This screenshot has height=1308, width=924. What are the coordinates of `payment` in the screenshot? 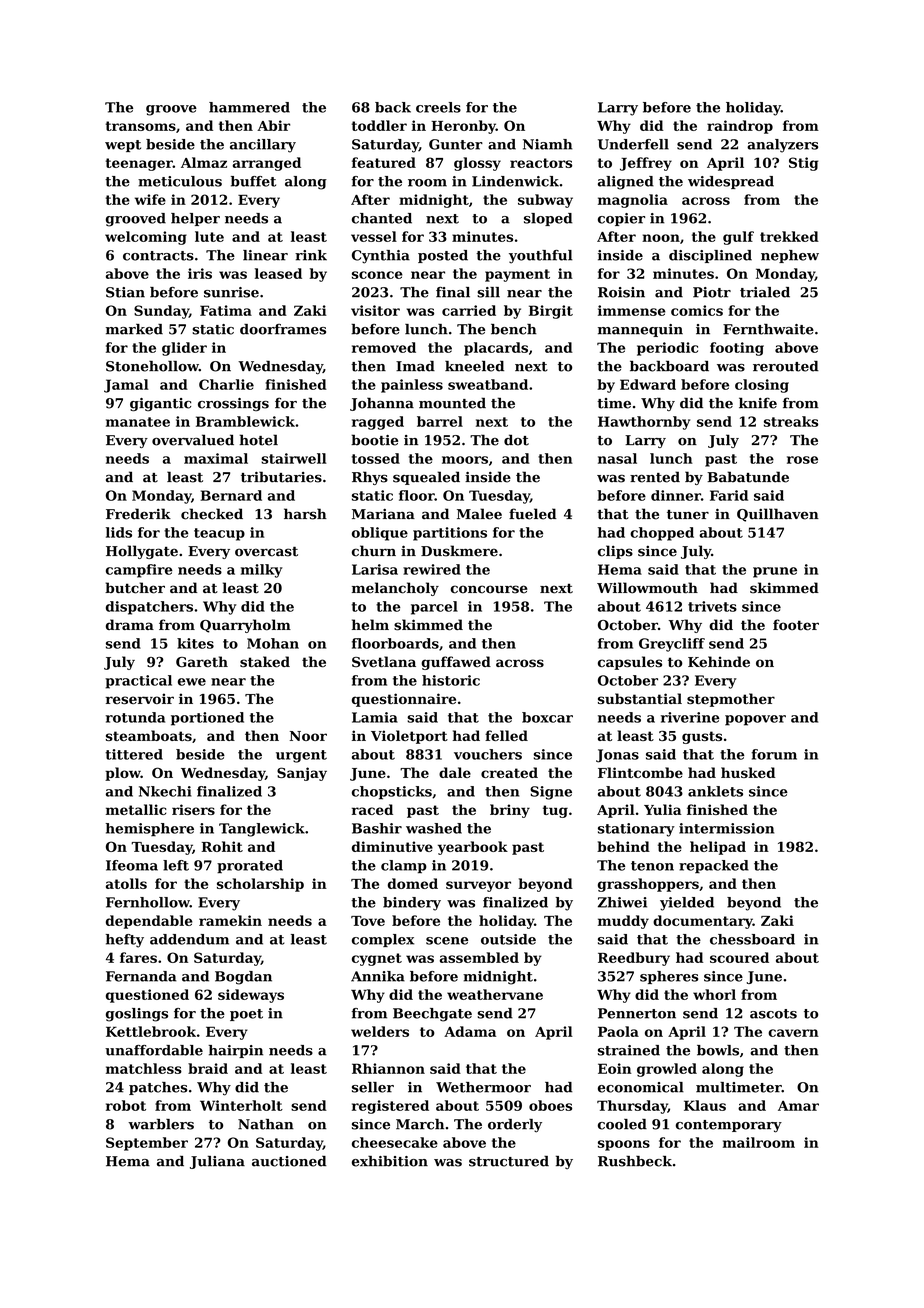 It's located at (517, 275).
